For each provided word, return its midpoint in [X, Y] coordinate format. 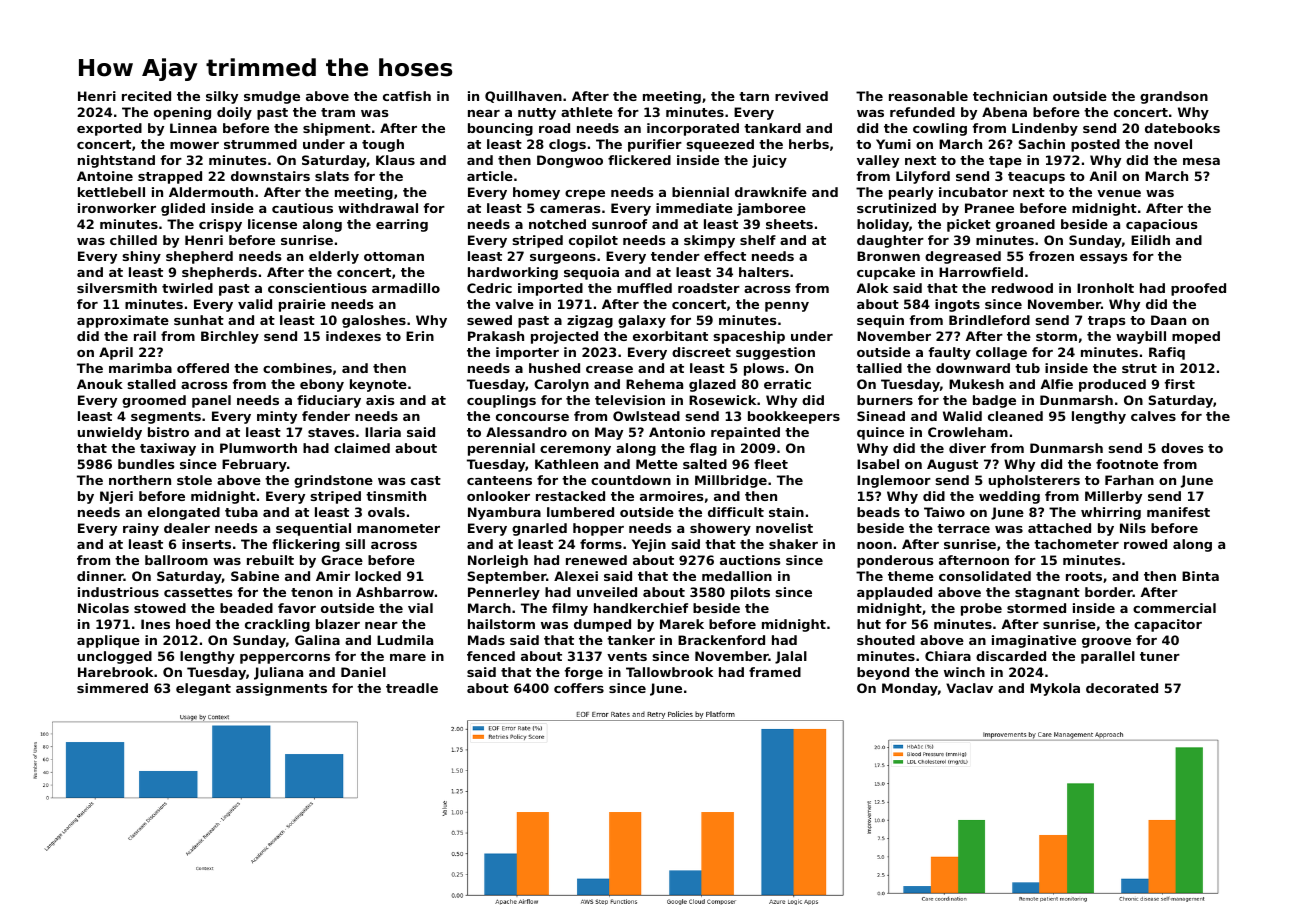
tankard [772, 128]
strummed [260, 144]
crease [609, 369]
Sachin [1041, 144]
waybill [1141, 337]
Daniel [363, 672]
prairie [302, 305]
